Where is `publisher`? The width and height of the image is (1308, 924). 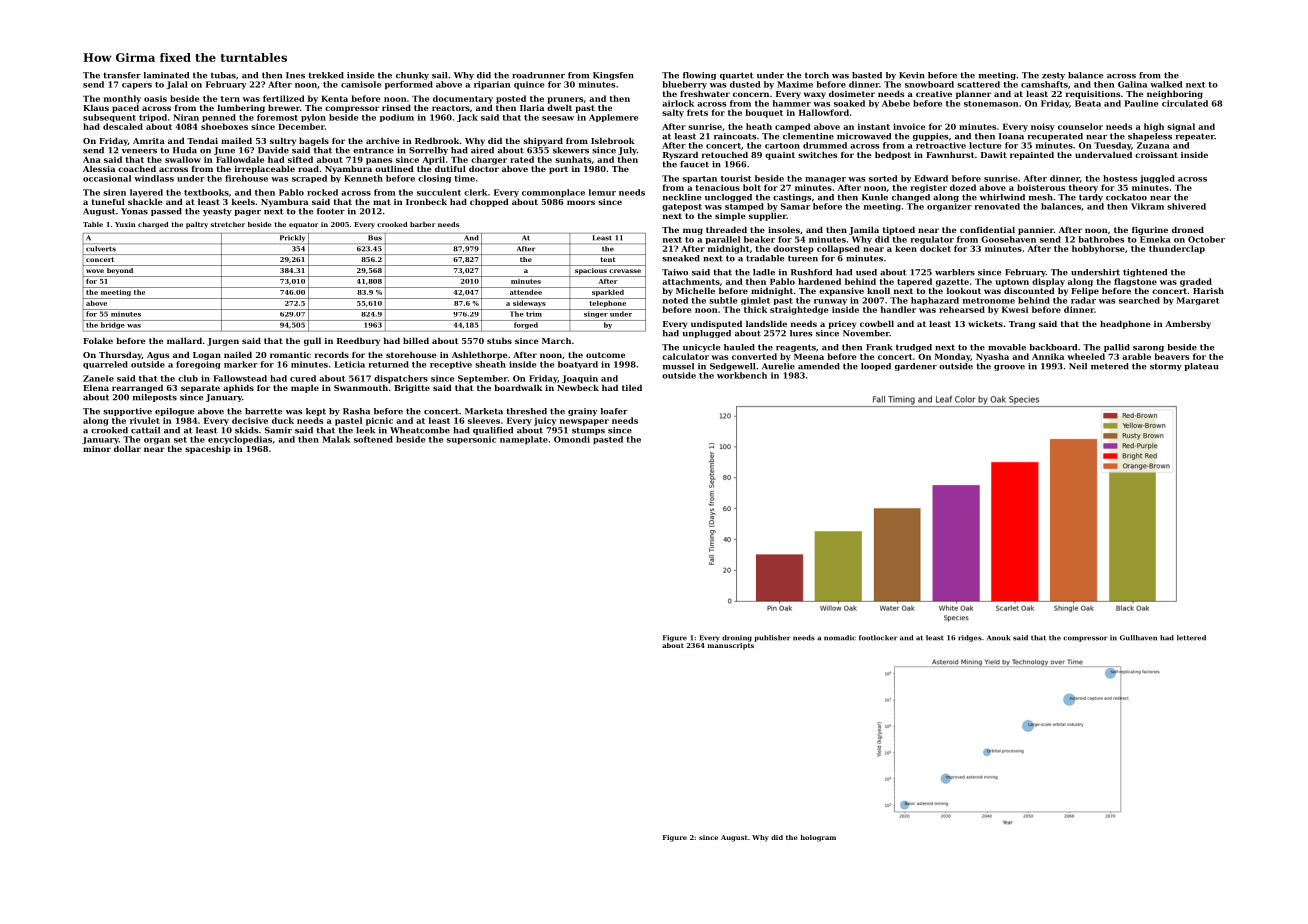 publisher is located at coordinates (772, 638).
